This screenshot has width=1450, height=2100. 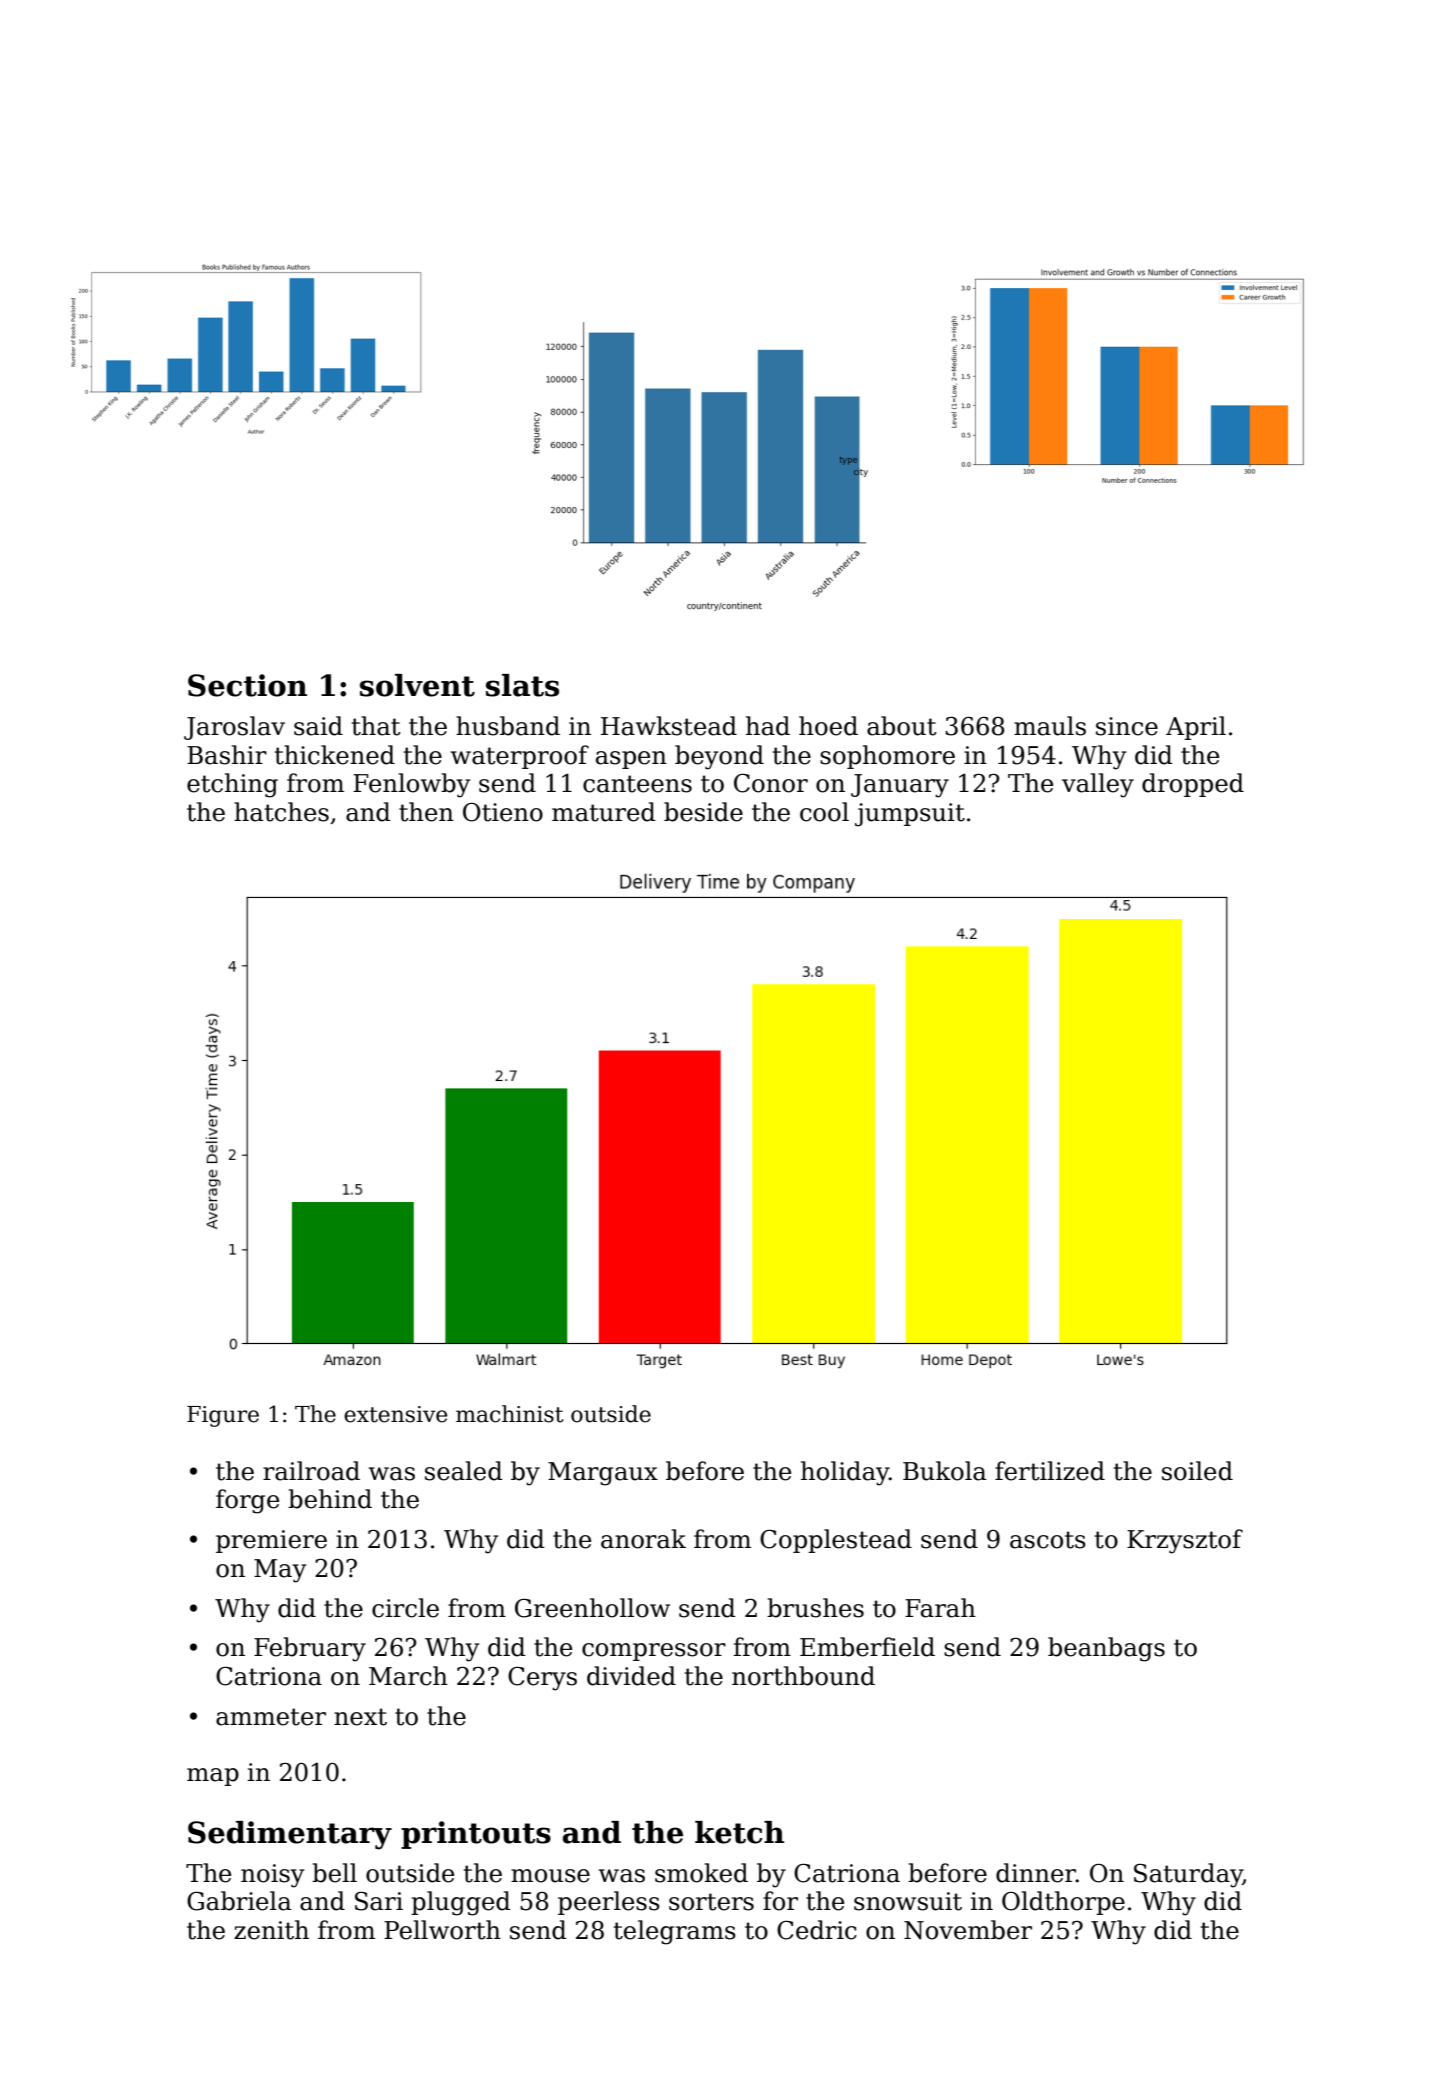 I want to click on Fenlowby, so click(x=411, y=785).
